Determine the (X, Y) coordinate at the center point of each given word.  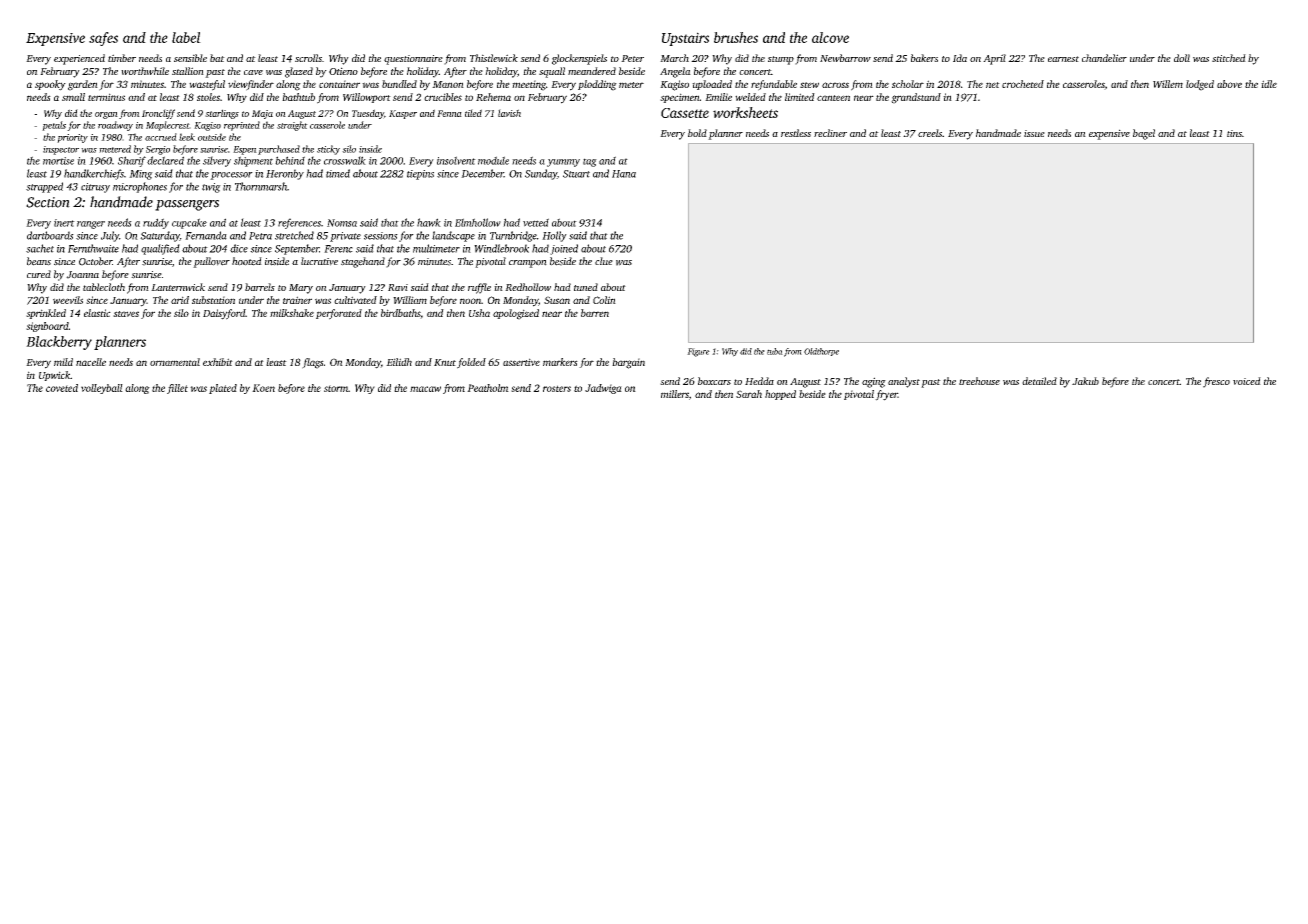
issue (1034, 133)
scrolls (308, 58)
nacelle (91, 362)
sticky (328, 150)
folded (471, 363)
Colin (604, 300)
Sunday (541, 174)
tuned (586, 287)
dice (239, 248)
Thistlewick (494, 58)
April (994, 59)
